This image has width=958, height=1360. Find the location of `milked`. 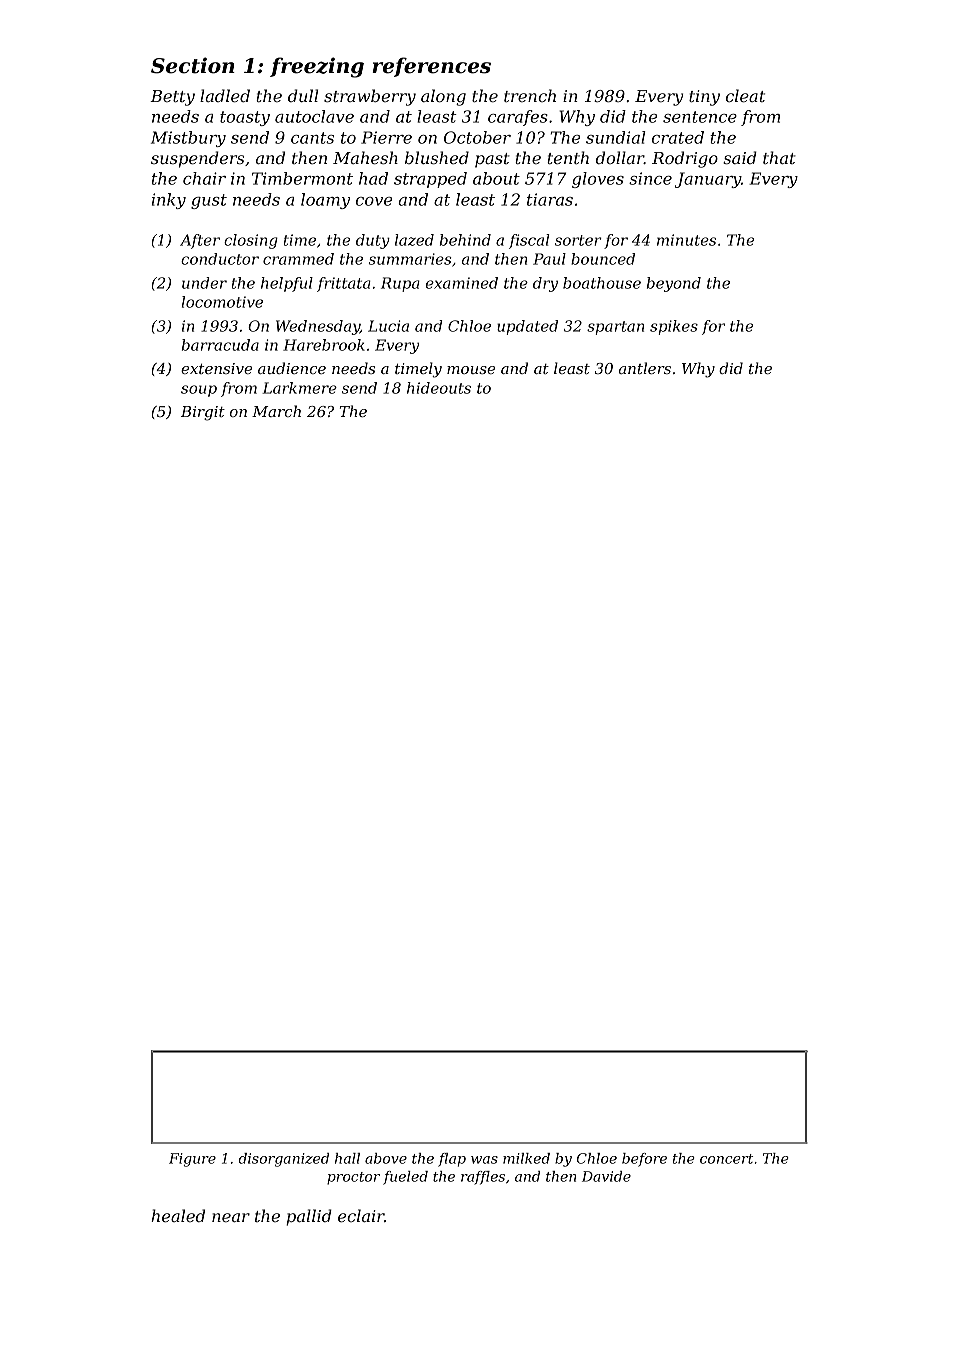

milked is located at coordinates (526, 1158).
